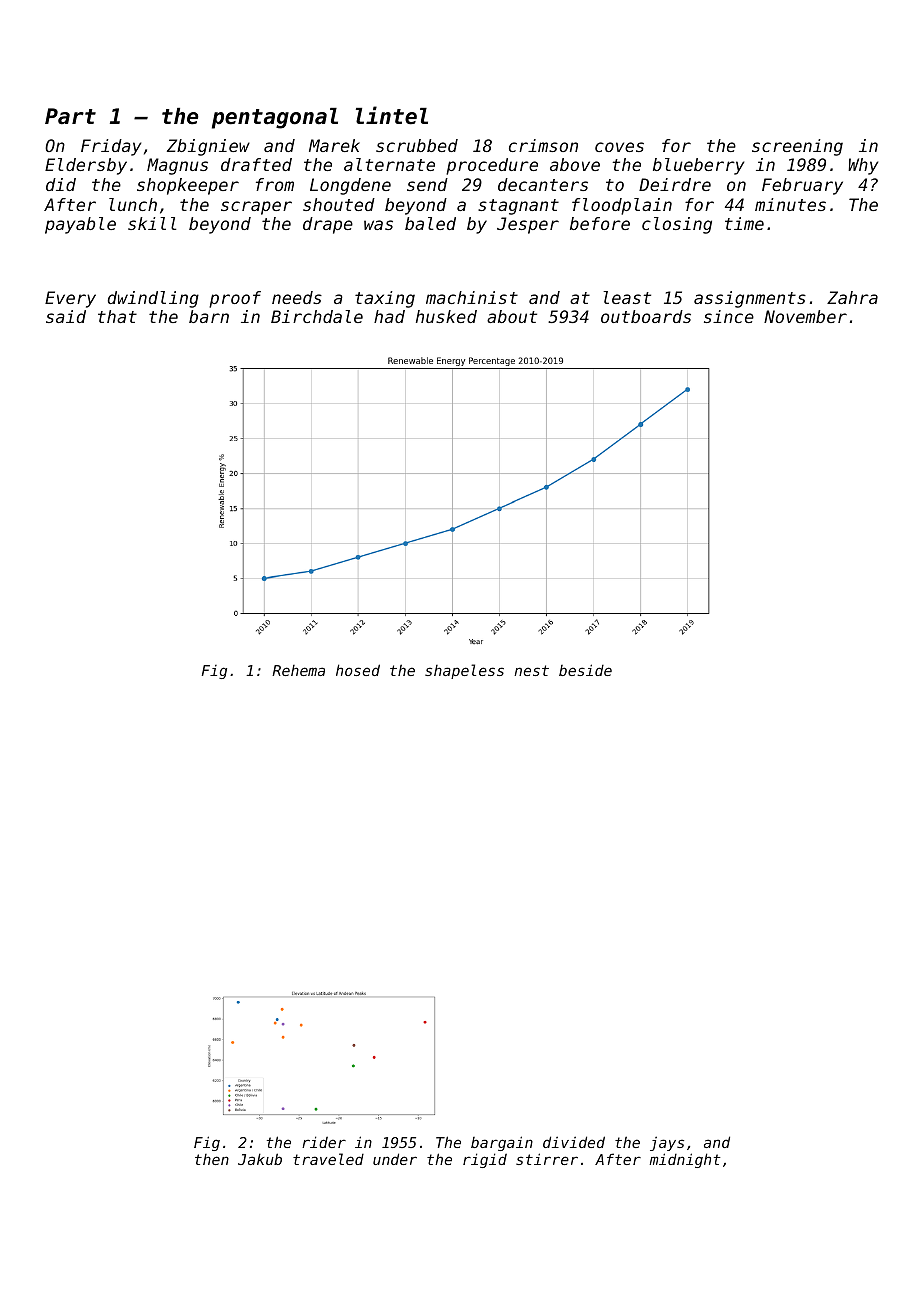 This screenshot has width=924, height=1308. What do you see at coordinates (117, 316) in the screenshot?
I see `that` at bounding box center [117, 316].
